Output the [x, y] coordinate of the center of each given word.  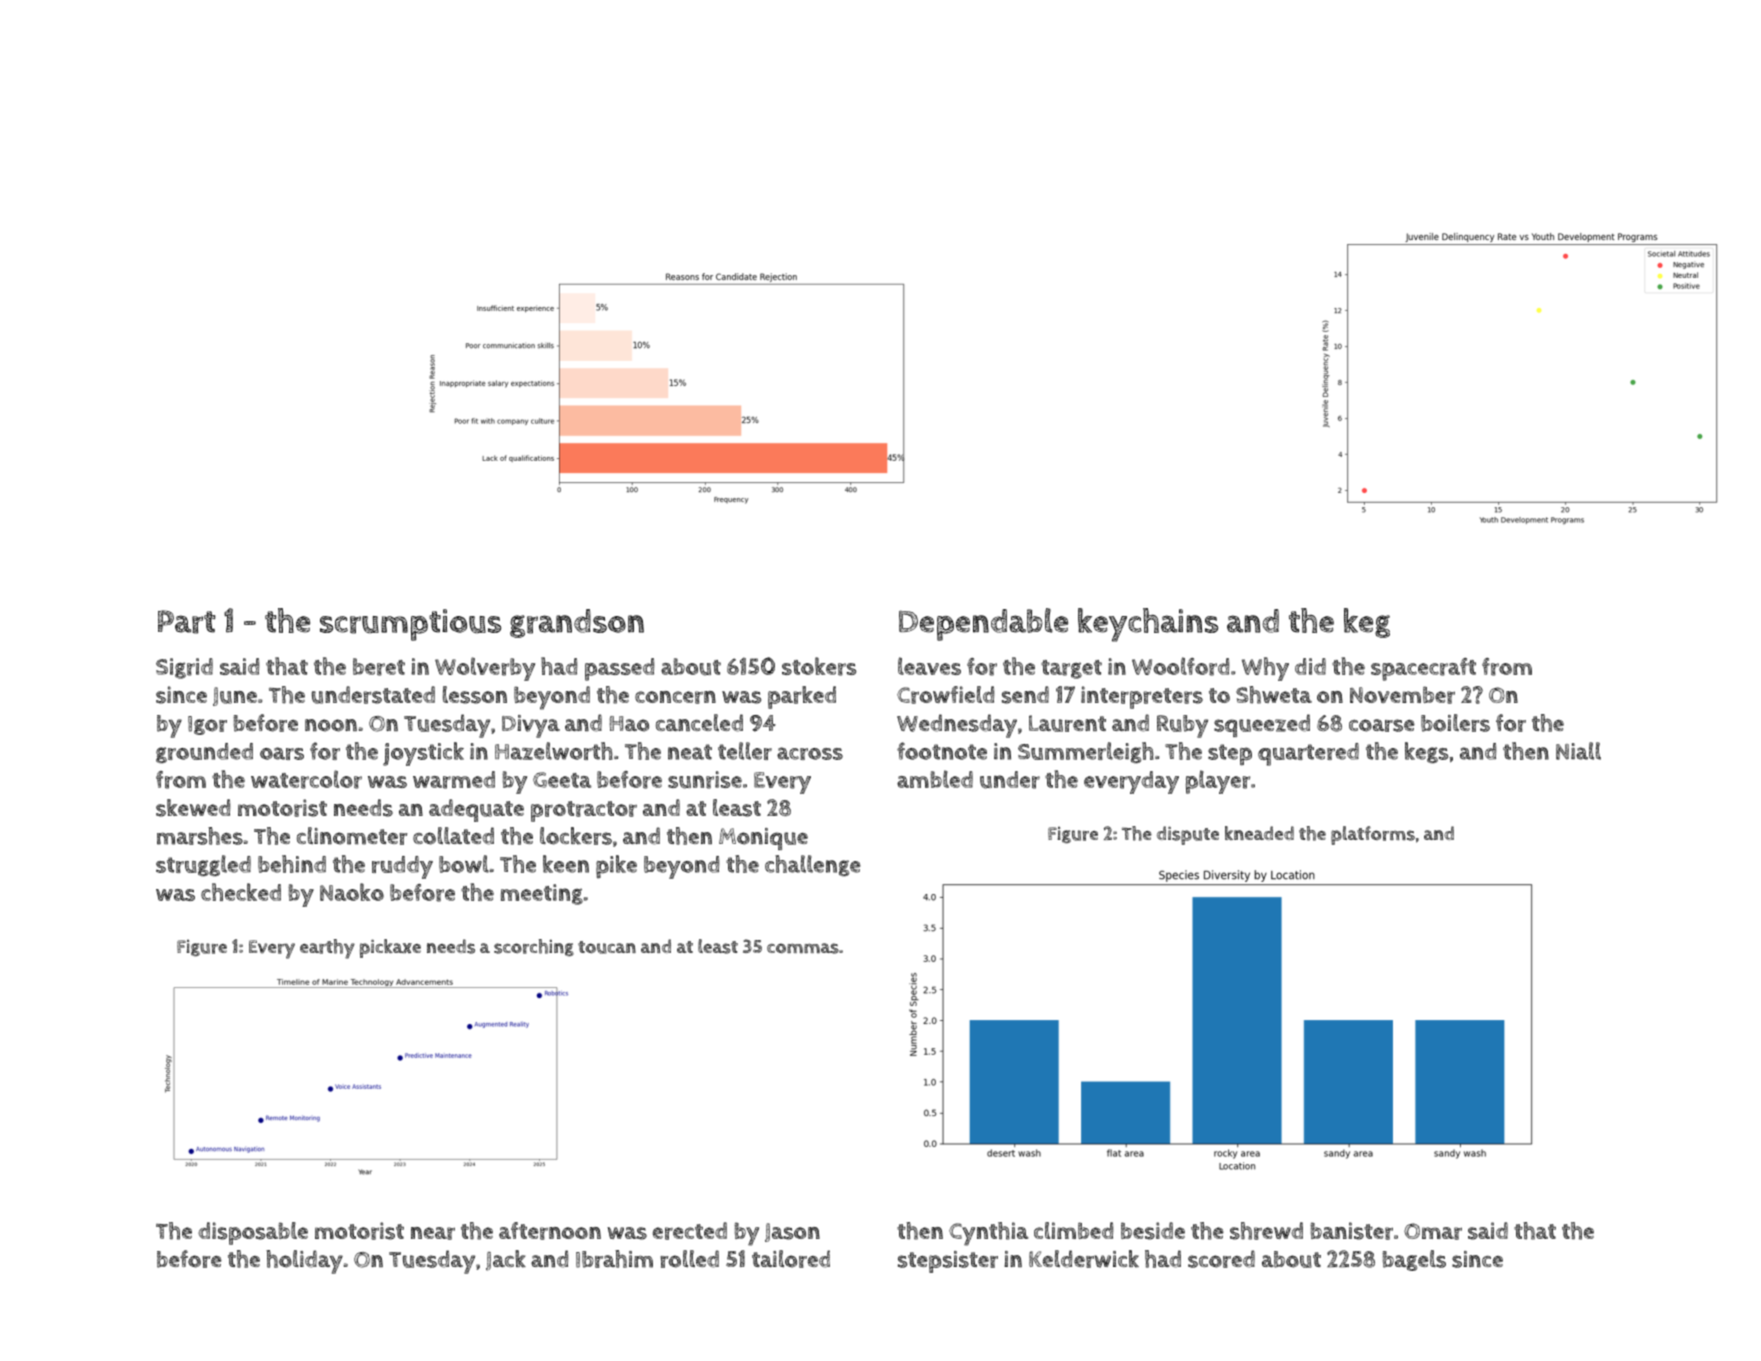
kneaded [1259, 833]
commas [803, 948]
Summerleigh [1086, 753]
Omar [1433, 1231]
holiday [304, 1262]
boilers [1455, 723]
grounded [204, 753]
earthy [327, 949]
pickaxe [390, 948]
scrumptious [410, 625]
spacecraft [1423, 669]
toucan [607, 947]
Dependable [983, 624]
